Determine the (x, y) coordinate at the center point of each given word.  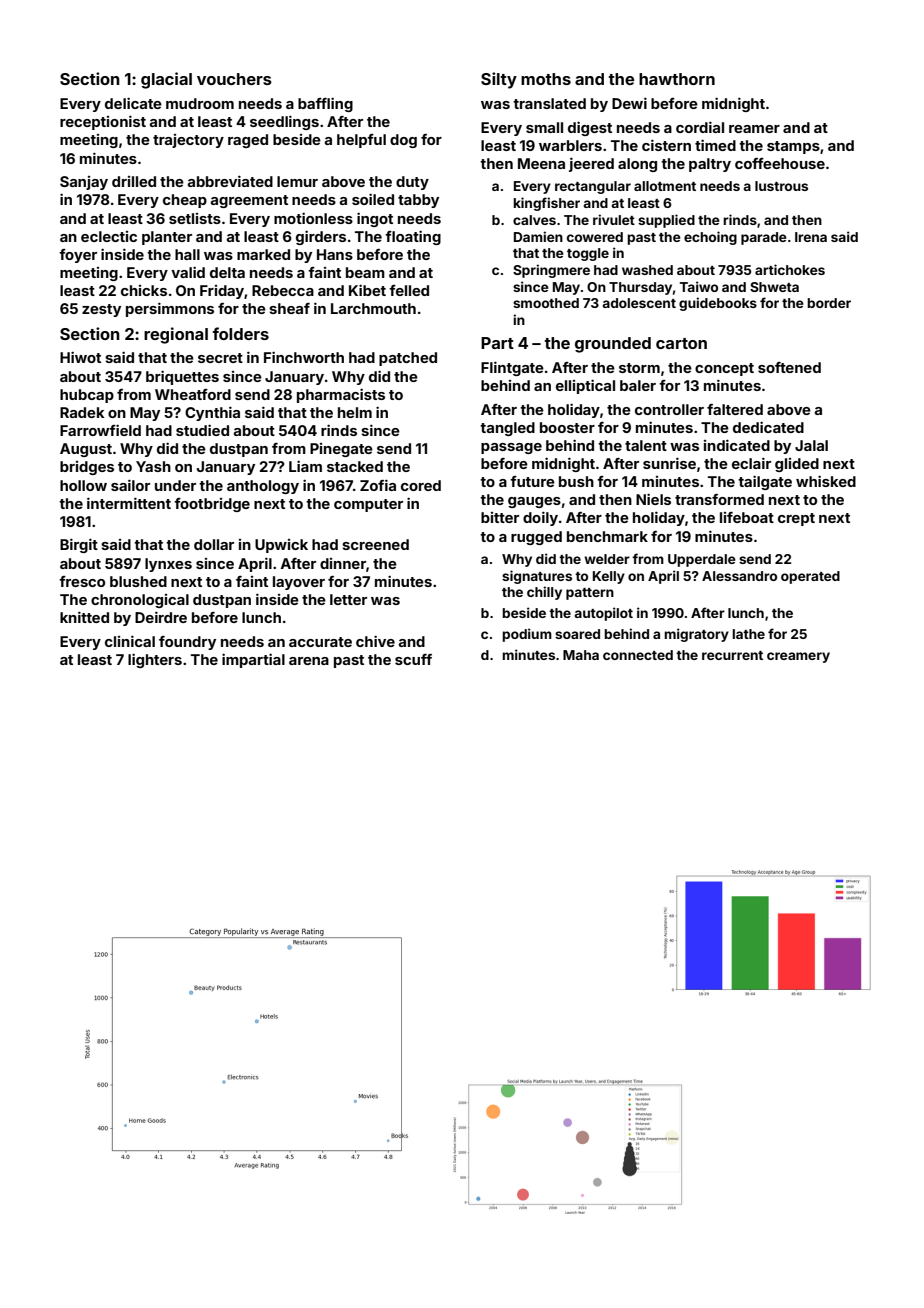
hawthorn (677, 79)
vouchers (234, 79)
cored (421, 485)
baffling (325, 104)
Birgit (79, 545)
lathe (748, 634)
